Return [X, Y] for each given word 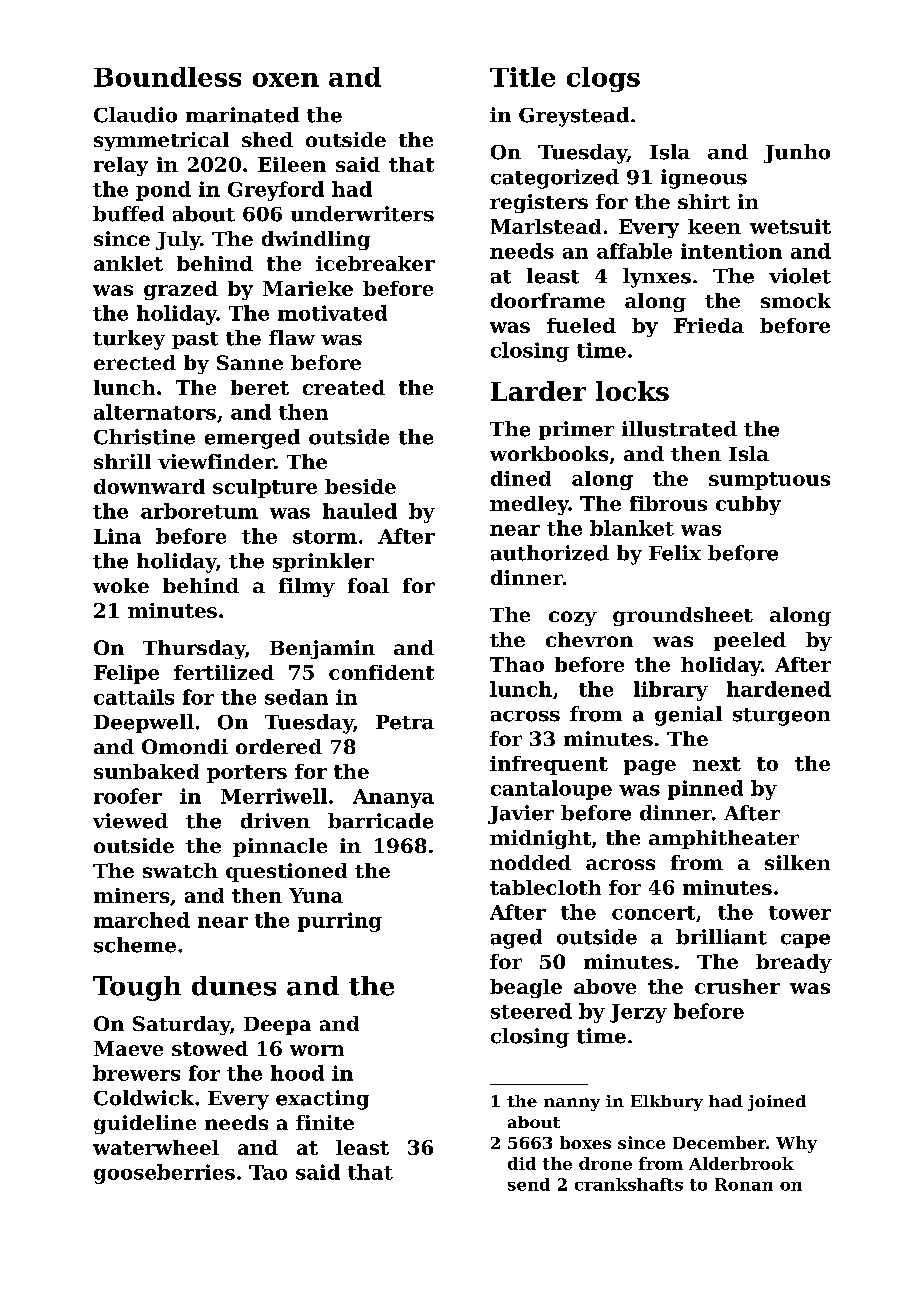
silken [797, 862]
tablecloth [545, 887]
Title [522, 77]
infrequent [549, 765]
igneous [704, 179]
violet [800, 276]
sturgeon [781, 717]
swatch [180, 870]
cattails [134, 697]
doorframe [548, 300]
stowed [210, 1048]
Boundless [167, 77]
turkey [129, 340]
